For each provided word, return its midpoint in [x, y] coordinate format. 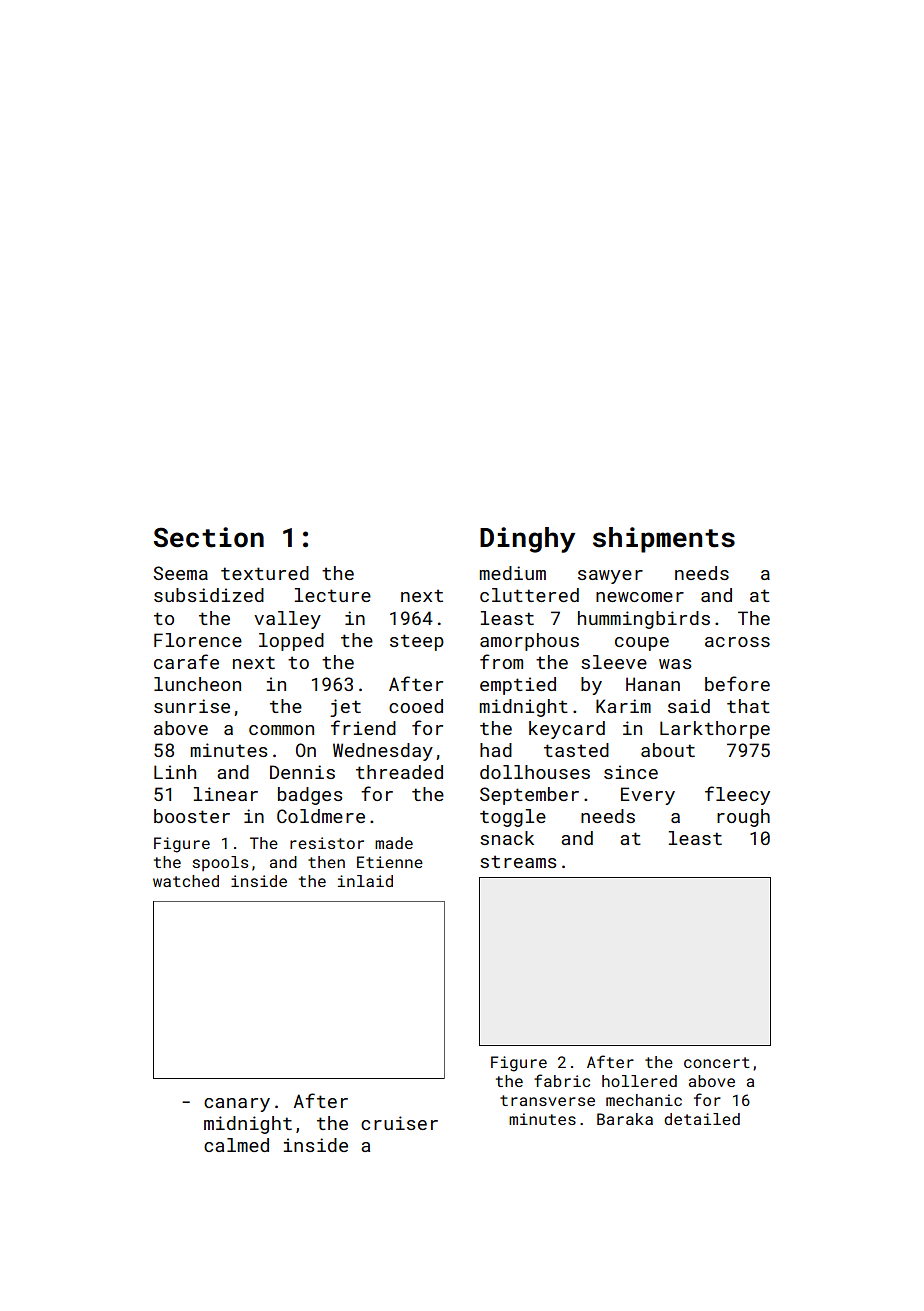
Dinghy [527, 540]
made [394, 843]
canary [237, 1105]
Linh [175, 772]
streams [518, 861]
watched [186, 881]
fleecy [737, 795]
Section [209, 537]
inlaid [365, 881]
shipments [664, 540]
